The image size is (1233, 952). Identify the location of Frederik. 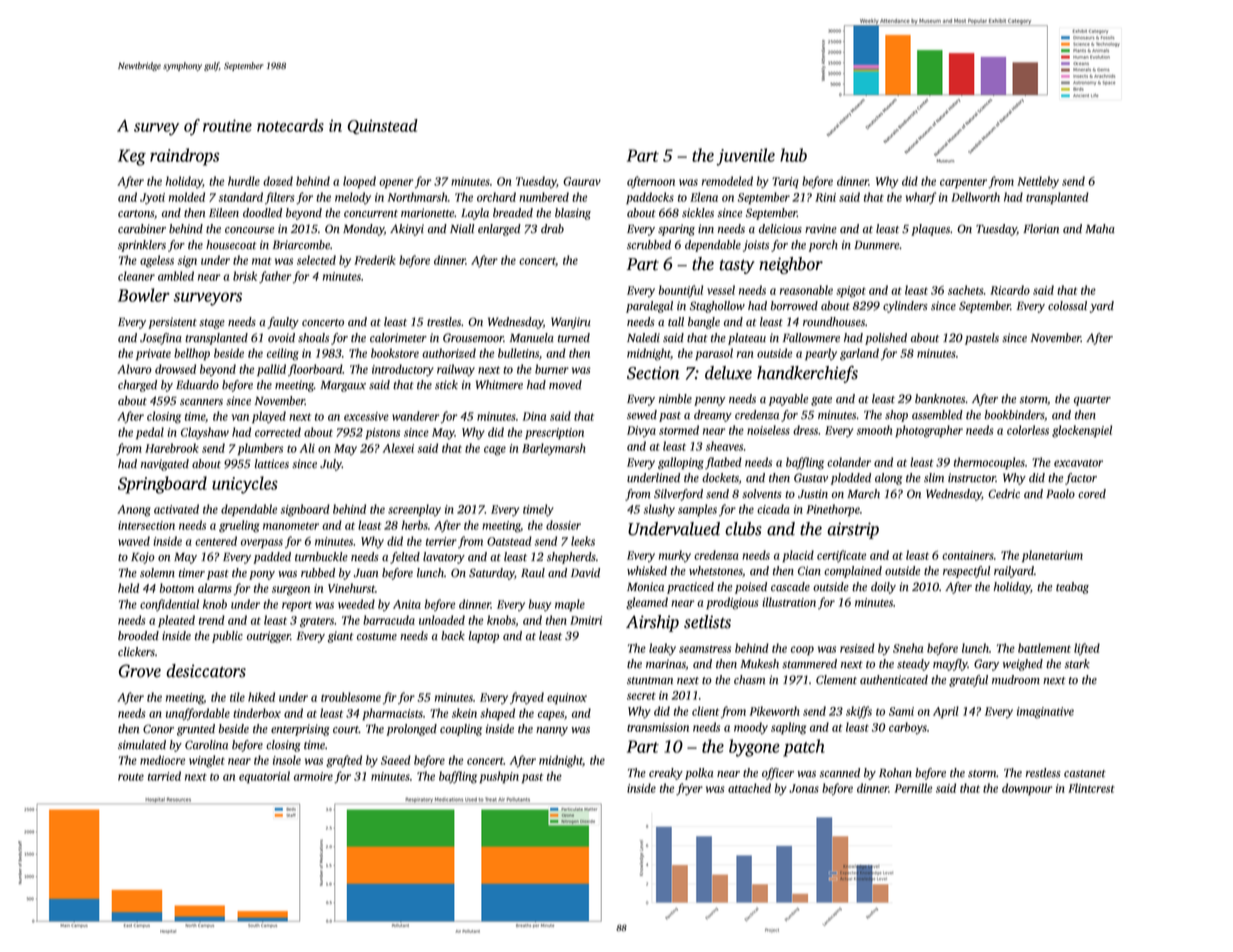
(375, 260).
